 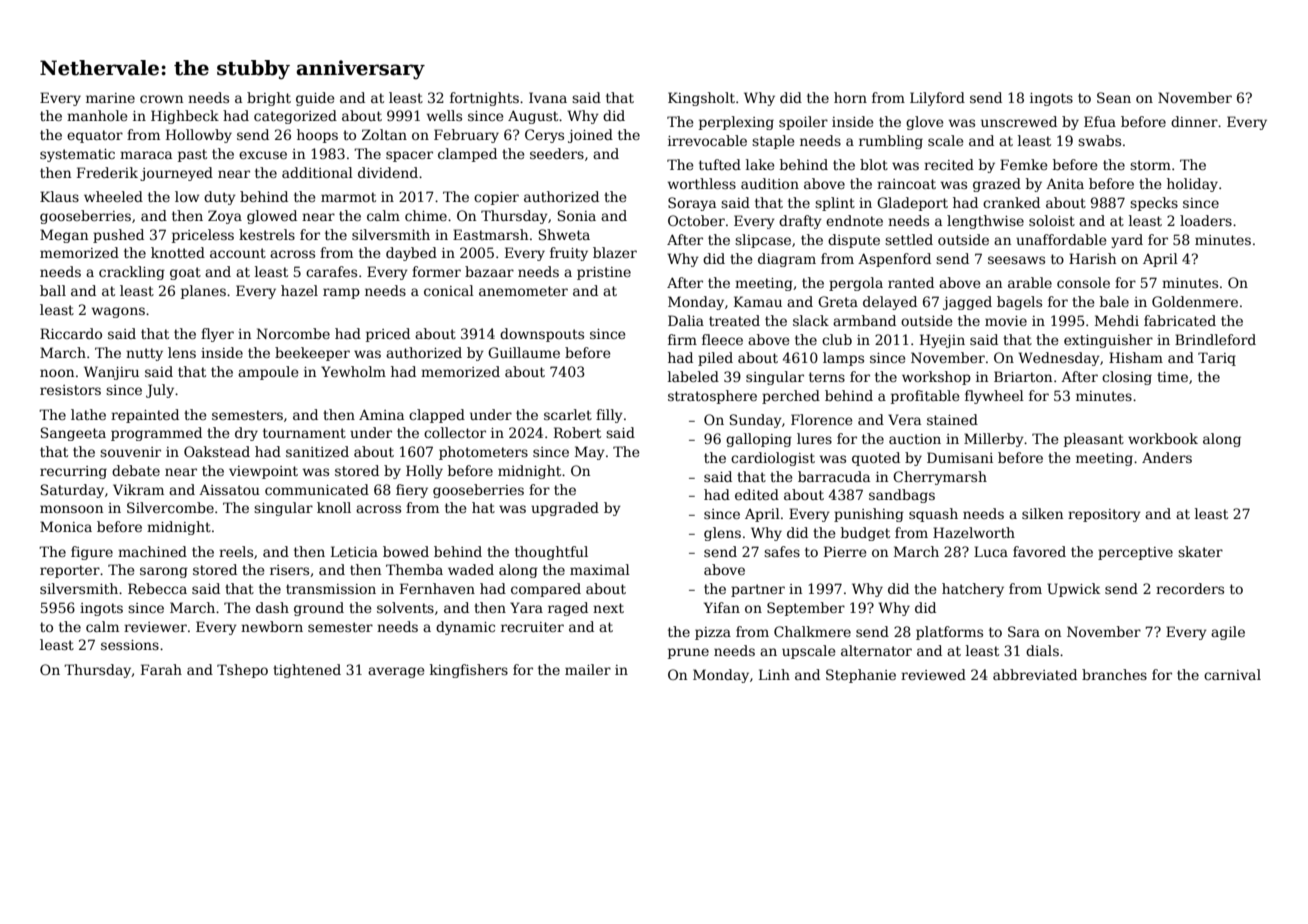 What do you see at coordinates (773, 142) in the document?
I see `staple` at bounding box center [773, 142].
